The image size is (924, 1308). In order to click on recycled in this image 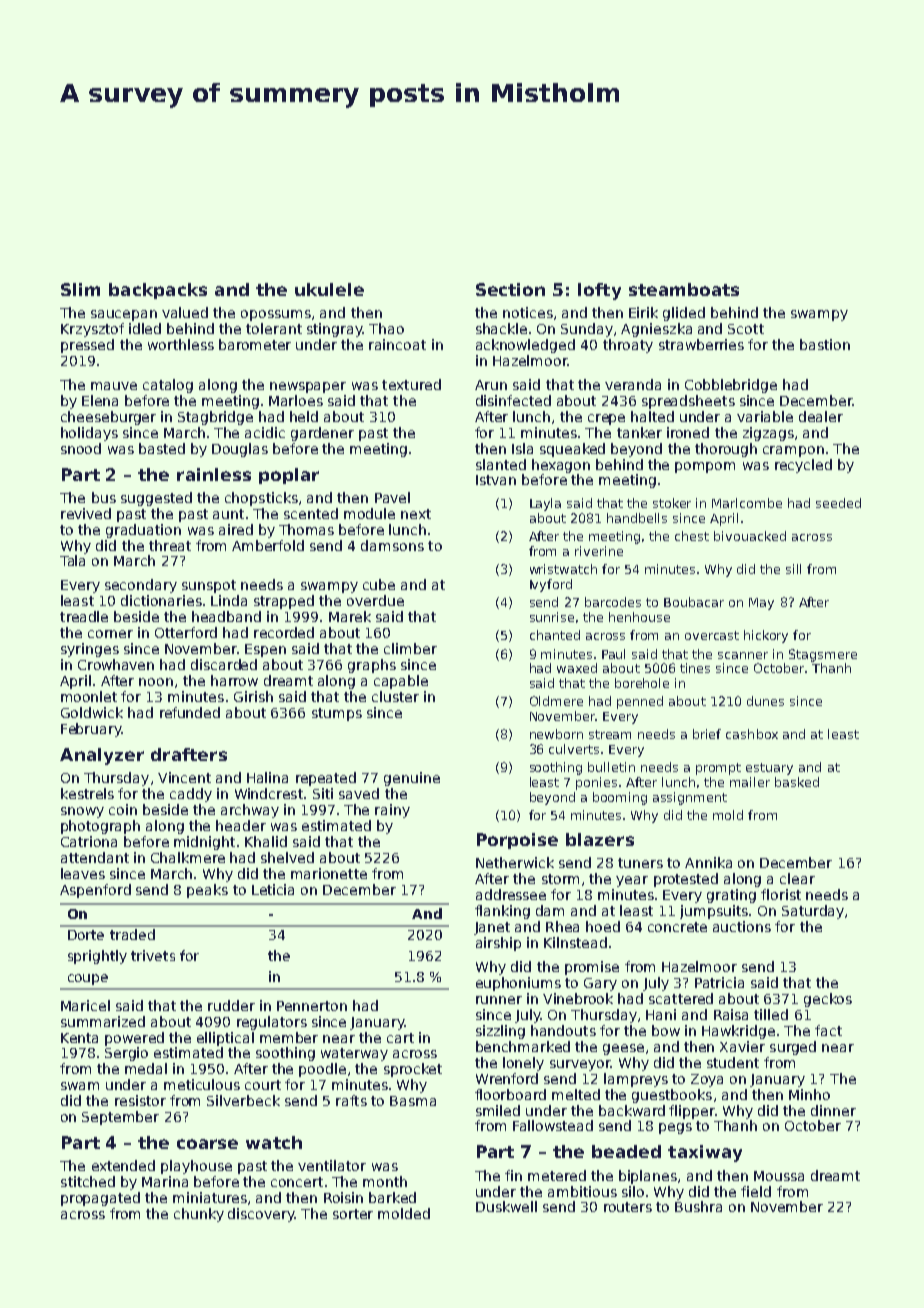, I will do `click(803, 466)`.
